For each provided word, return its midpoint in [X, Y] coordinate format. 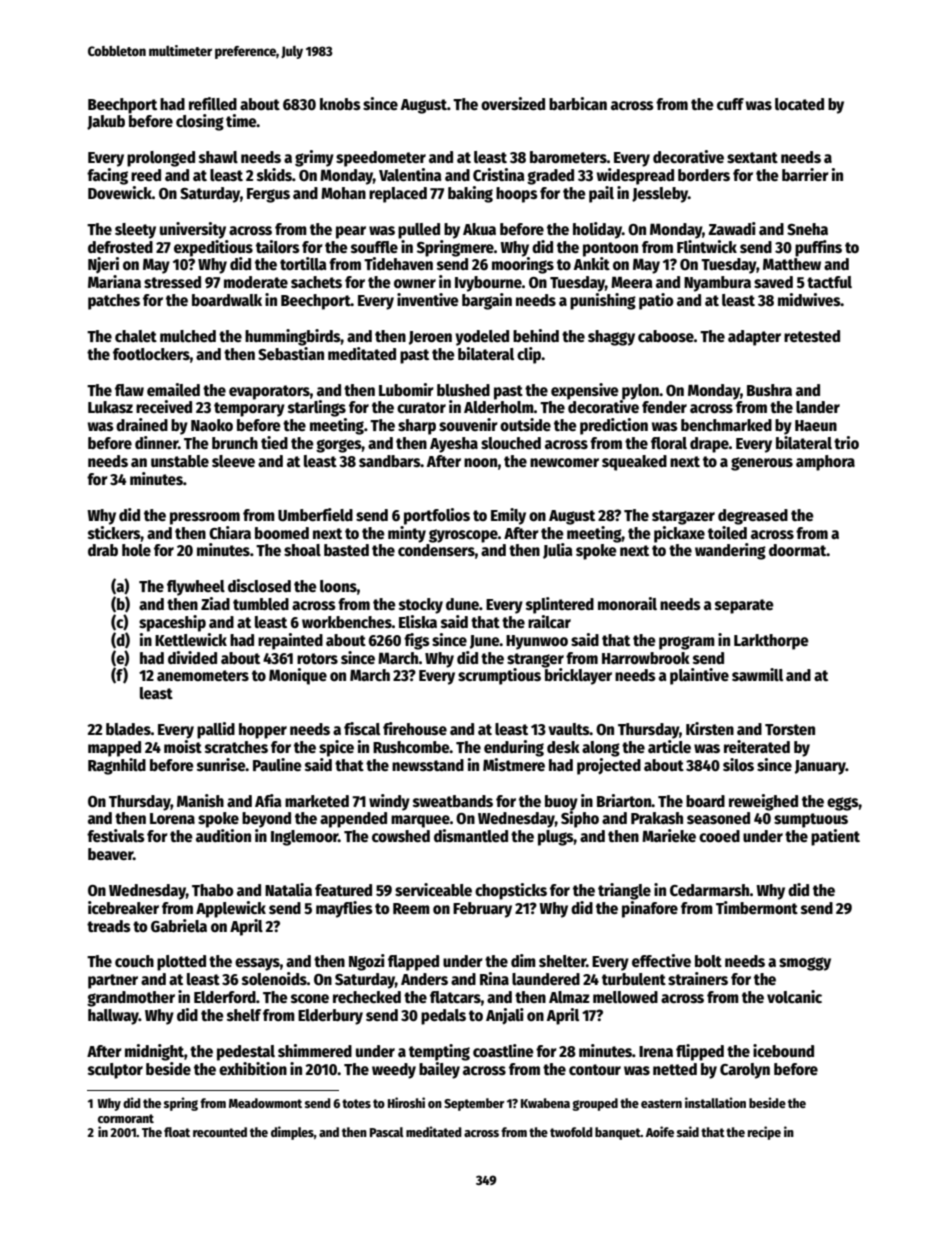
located [799, 104]
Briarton [624, 800]
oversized [513, 104]
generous [762, 464]
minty [407, 534]
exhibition [253, 1068]
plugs [556, 838]
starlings [317, 408]
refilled [213, 103]
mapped [114, 749]
